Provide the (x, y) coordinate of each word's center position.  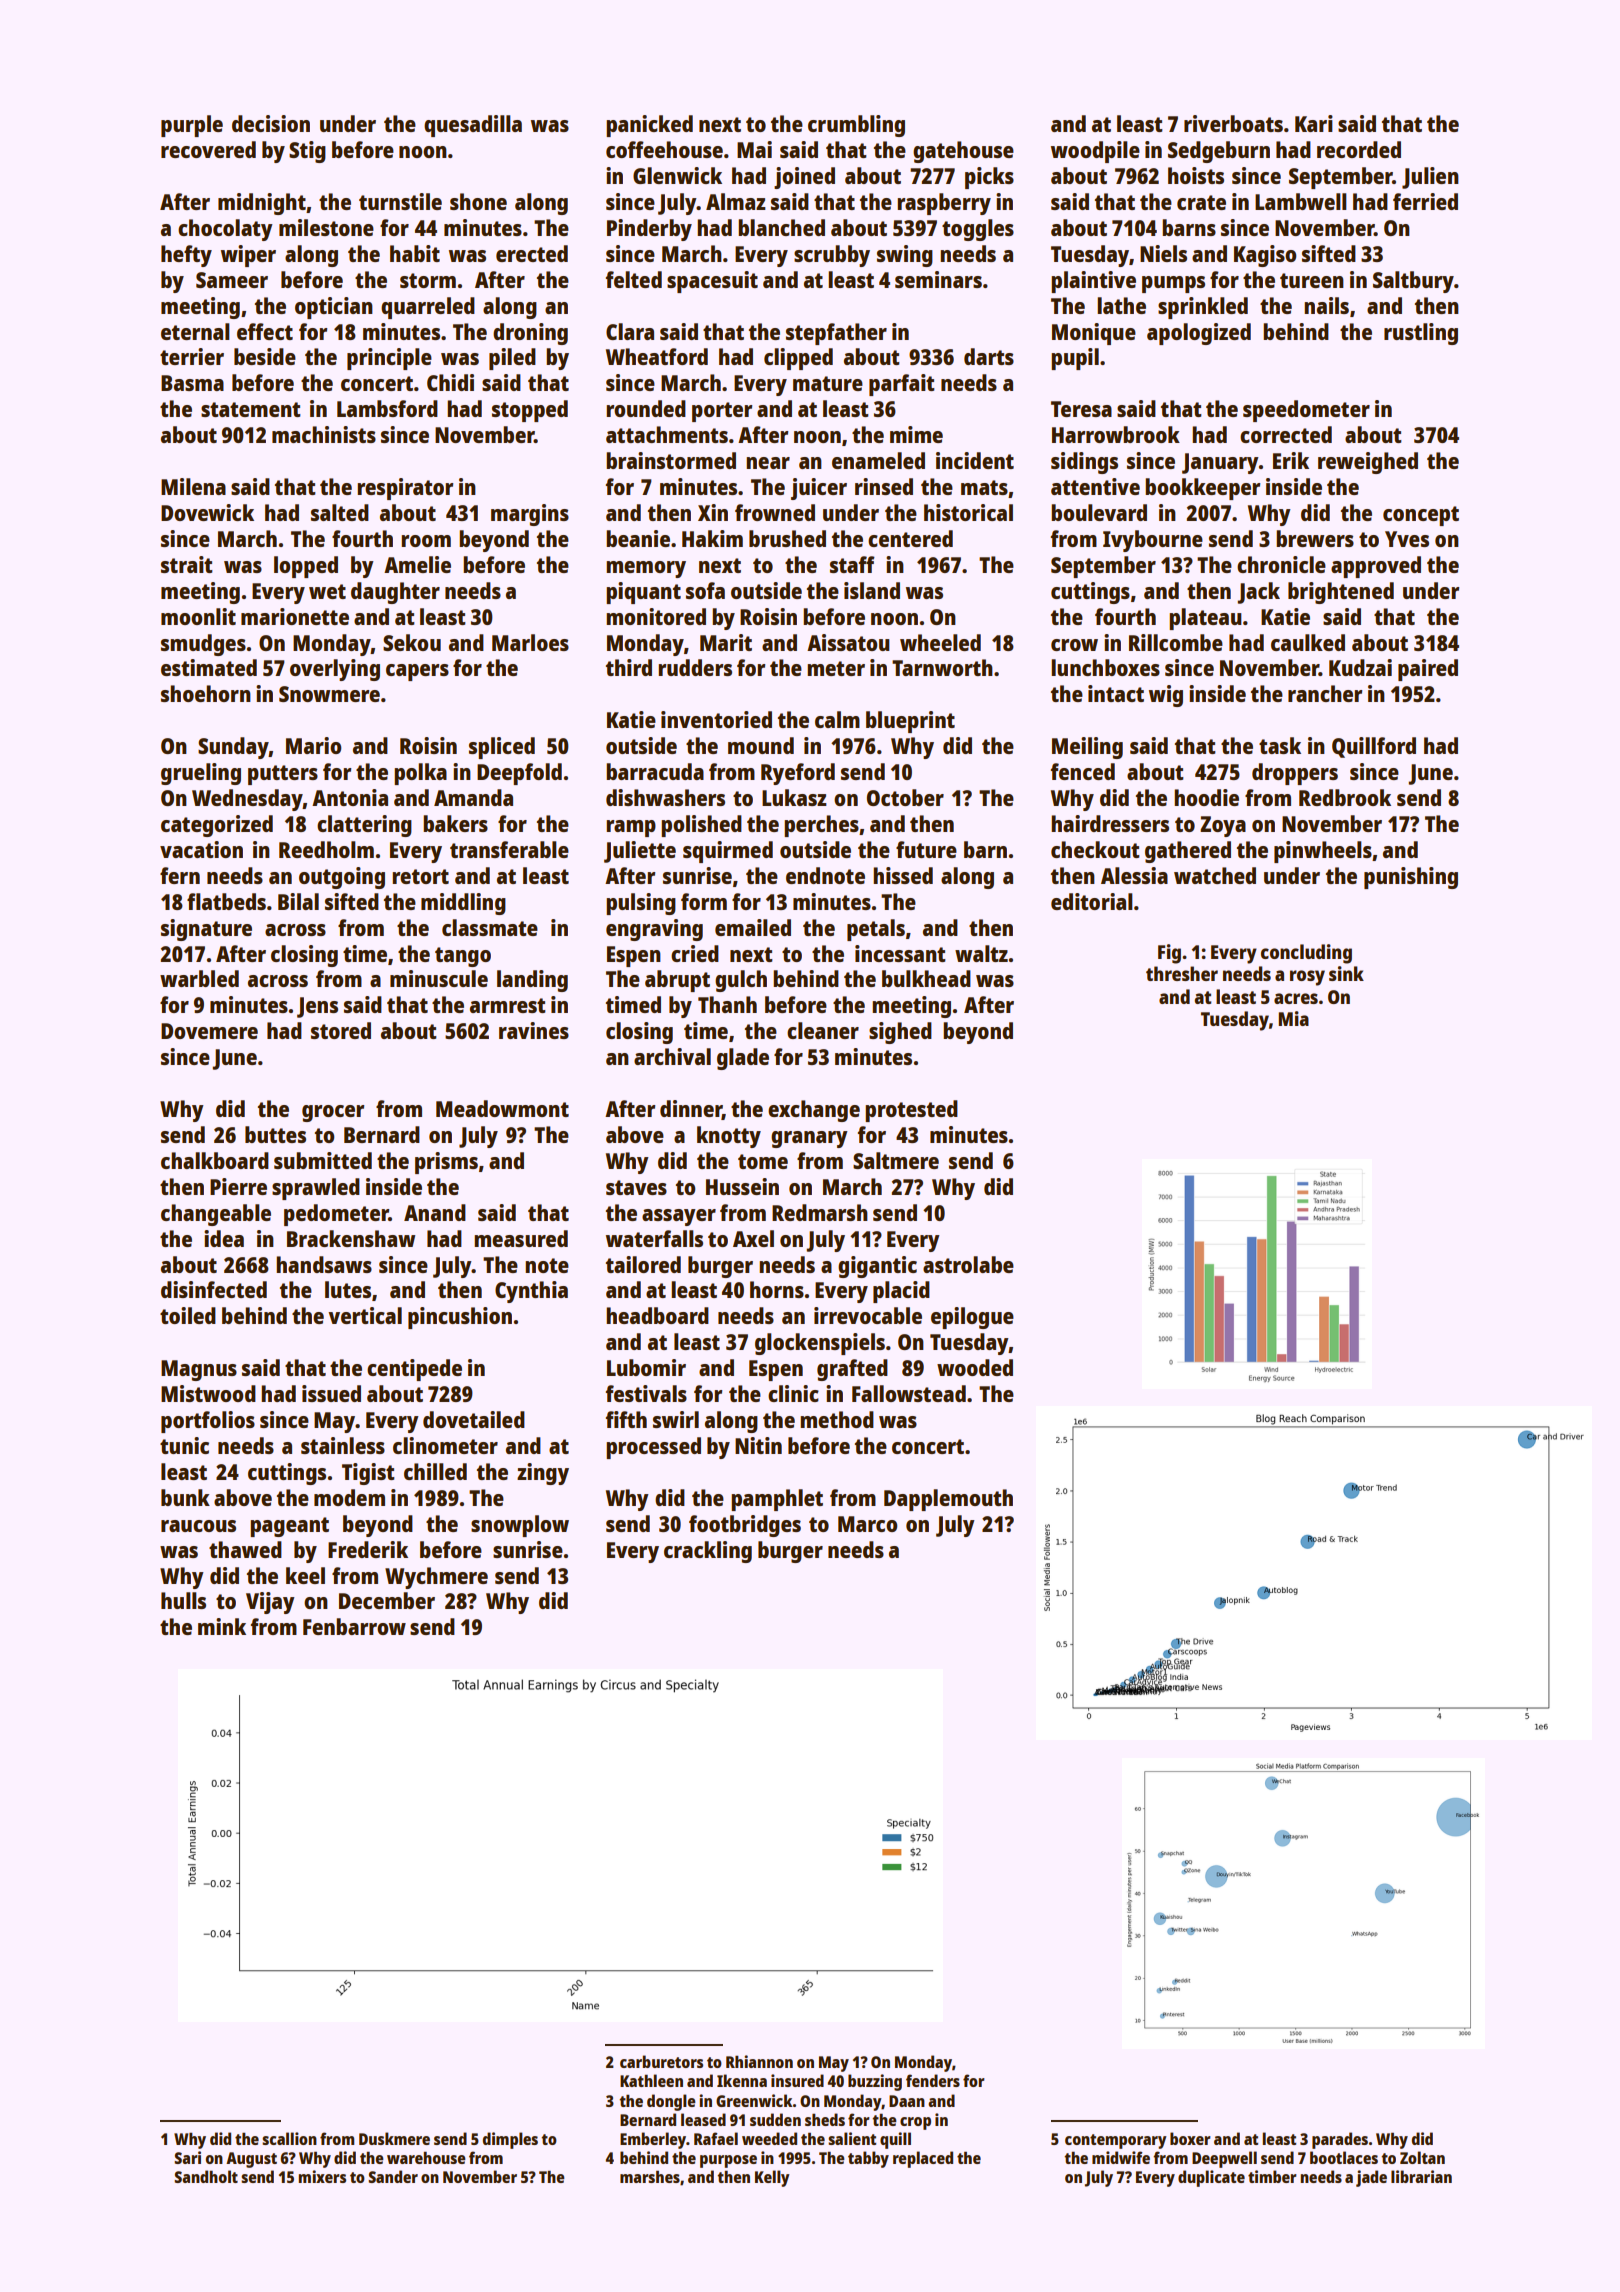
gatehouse (963, 152)
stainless (343, 1445)
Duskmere (394, 2138)
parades (1340, 2140)
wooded (975, 1367)
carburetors (661, 2061)
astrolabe (968, 1264)
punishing (1411, 878)
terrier (192, 356)
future (926, 849)
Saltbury (1413, 282)
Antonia (350, 797)
